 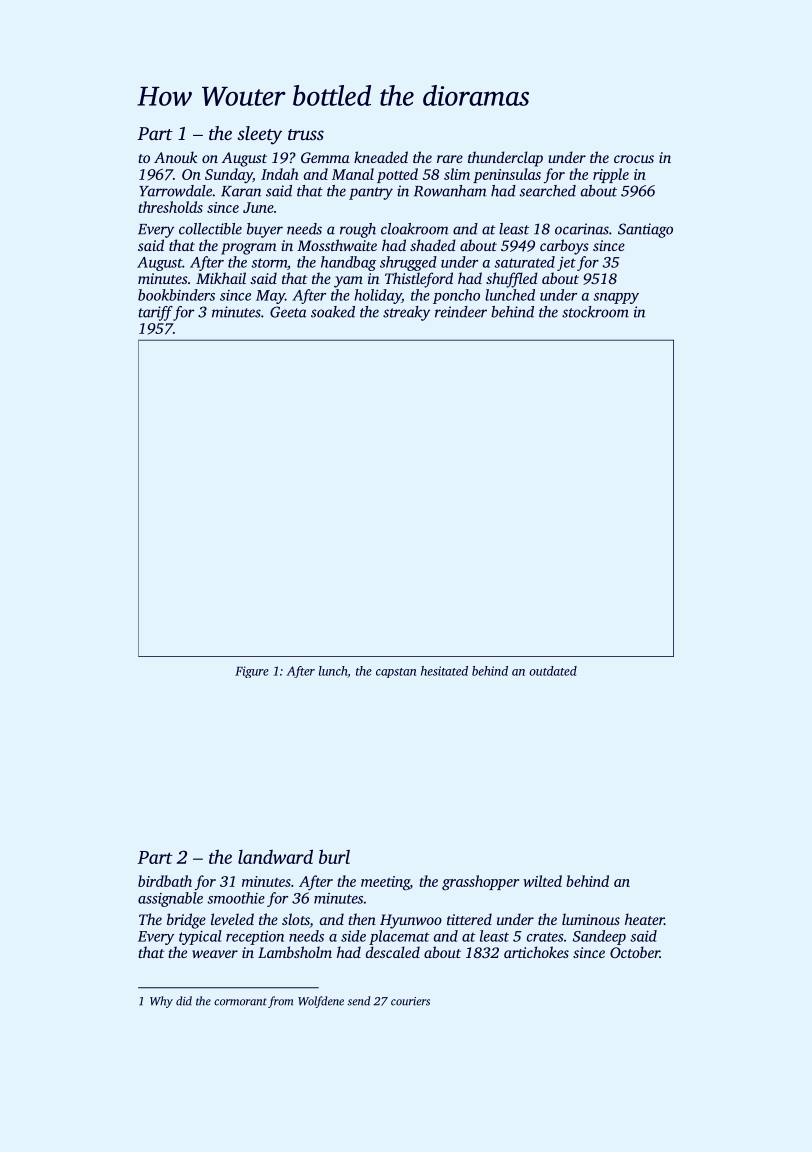 What do you see at coordinates (450, 159) in the screenshot?
I see `rare` at bounding box center [450, 159].
